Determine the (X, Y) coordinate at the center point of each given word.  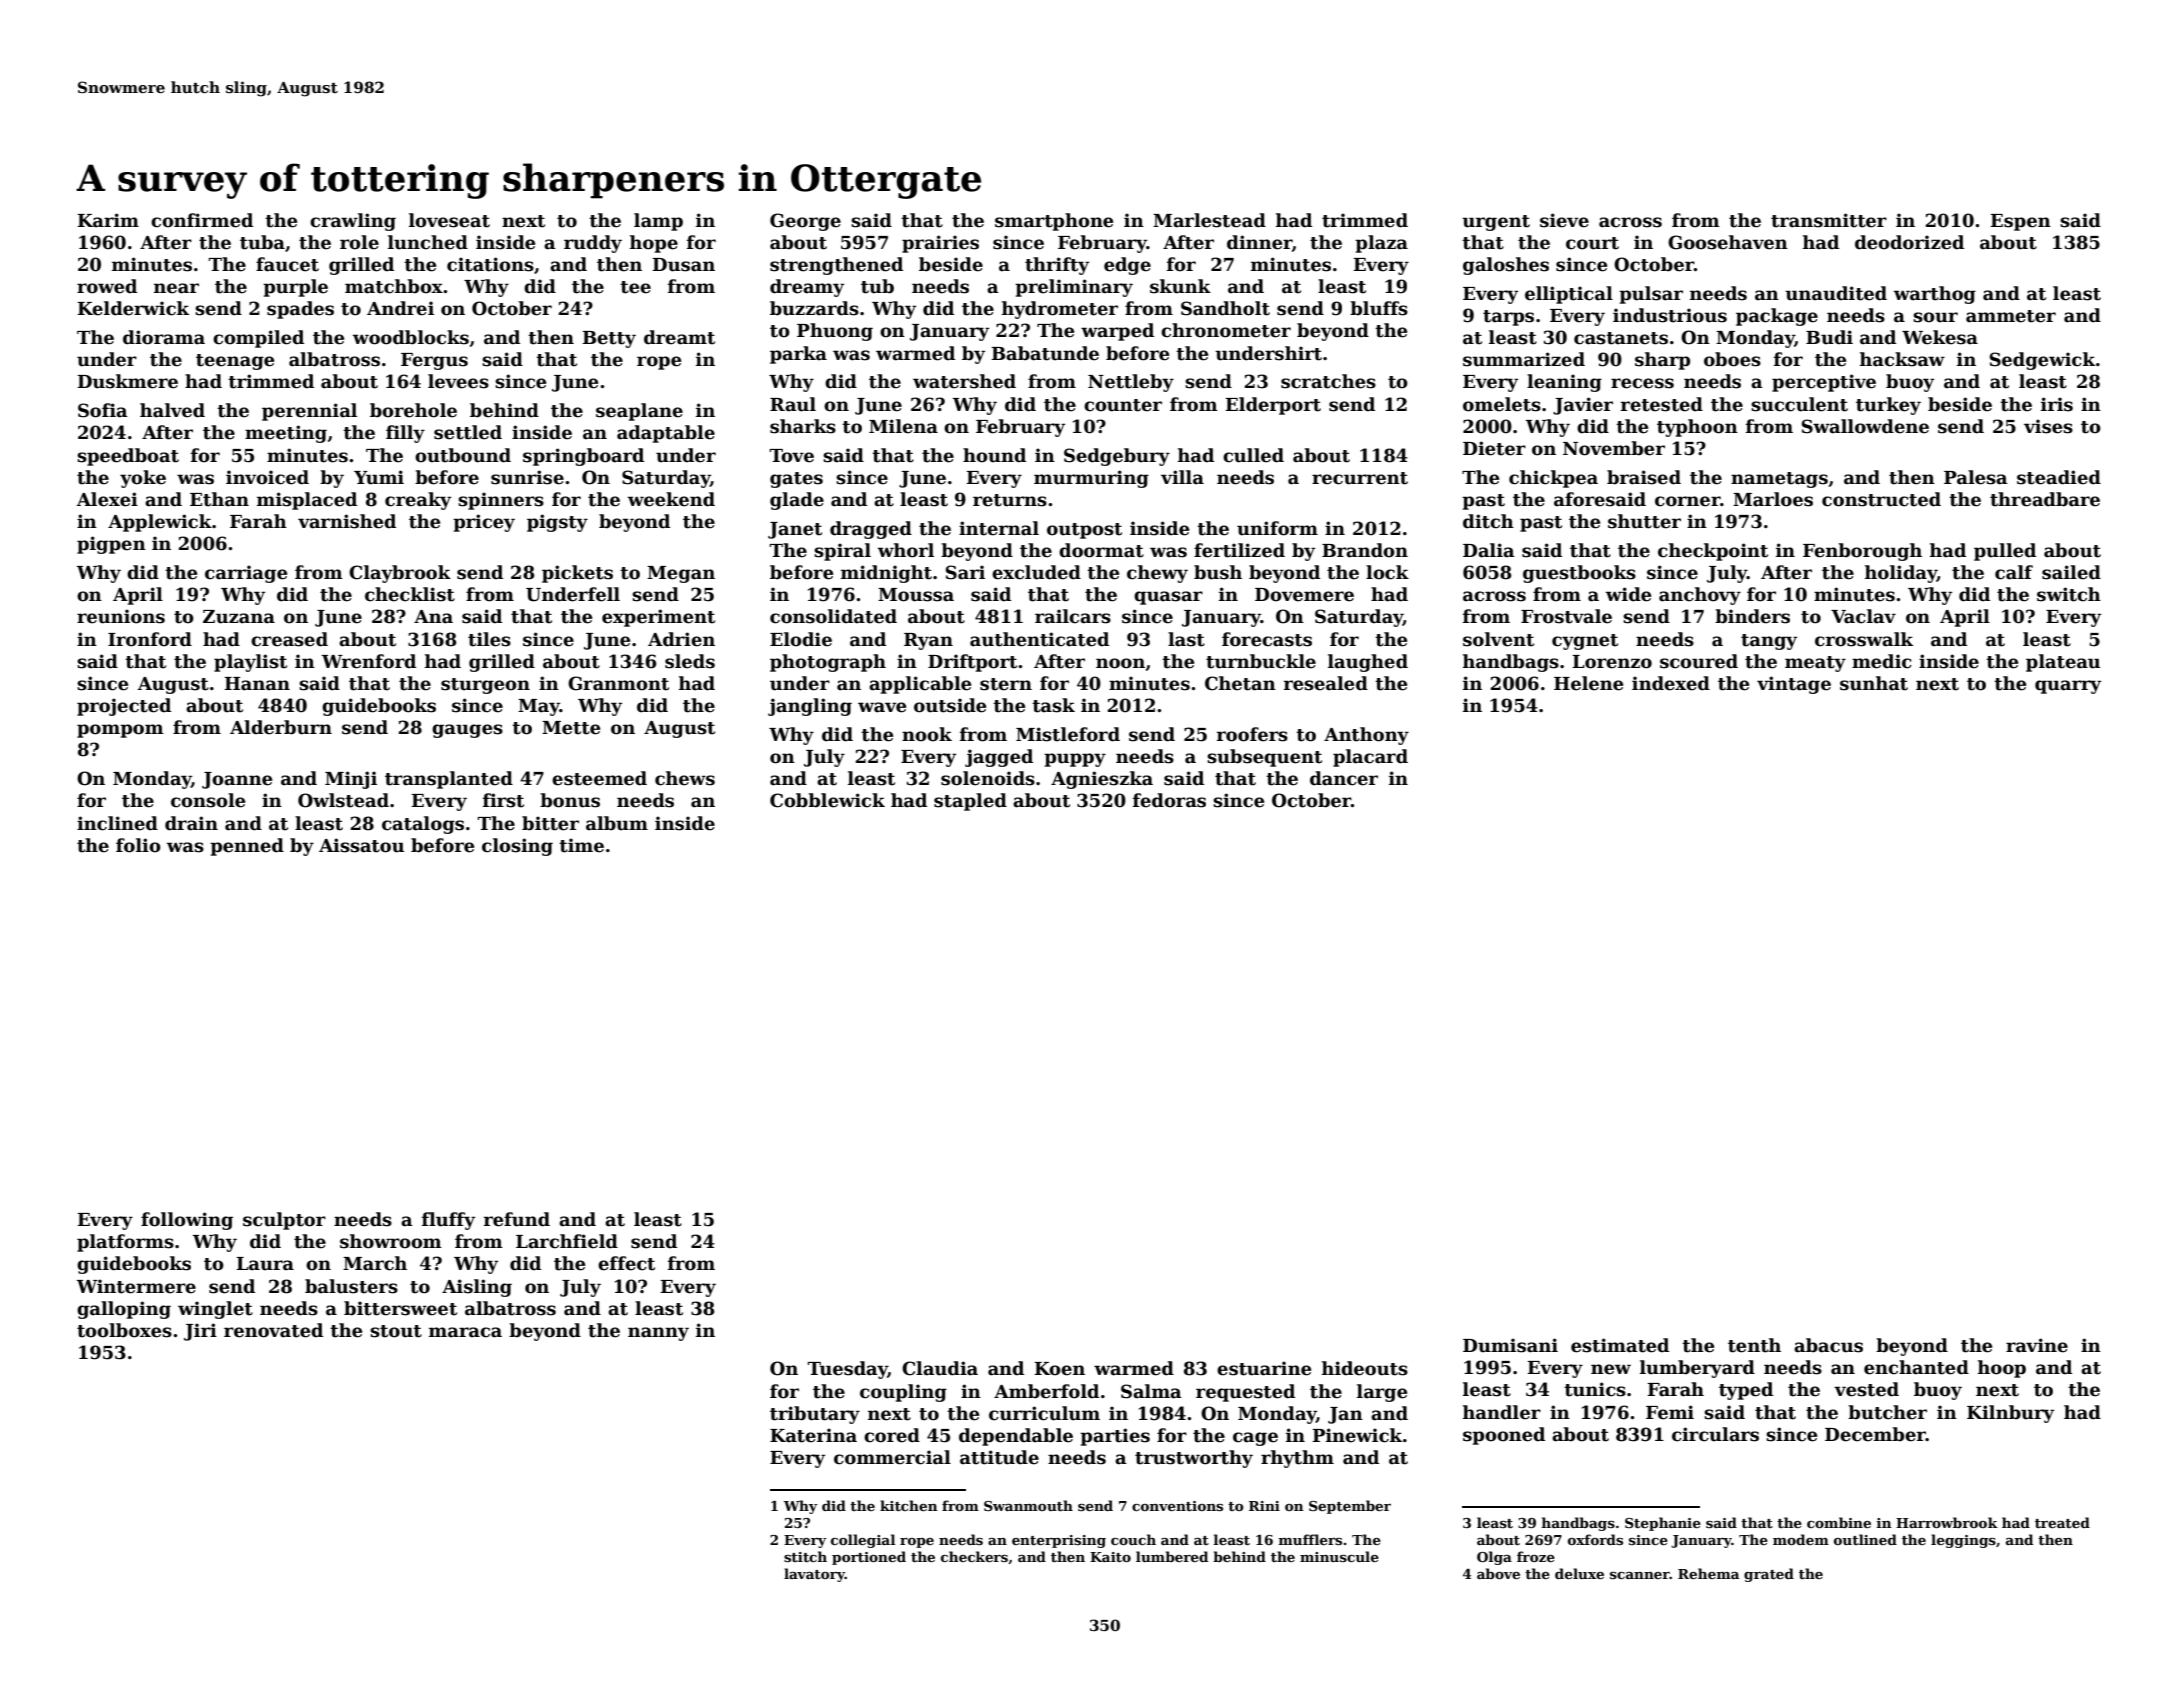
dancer (1344, 778)
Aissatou (361, 845)
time (581, 845)
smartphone (1054, 222)
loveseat (449, 220)
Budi (1829, 337)
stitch (805, 1556)
